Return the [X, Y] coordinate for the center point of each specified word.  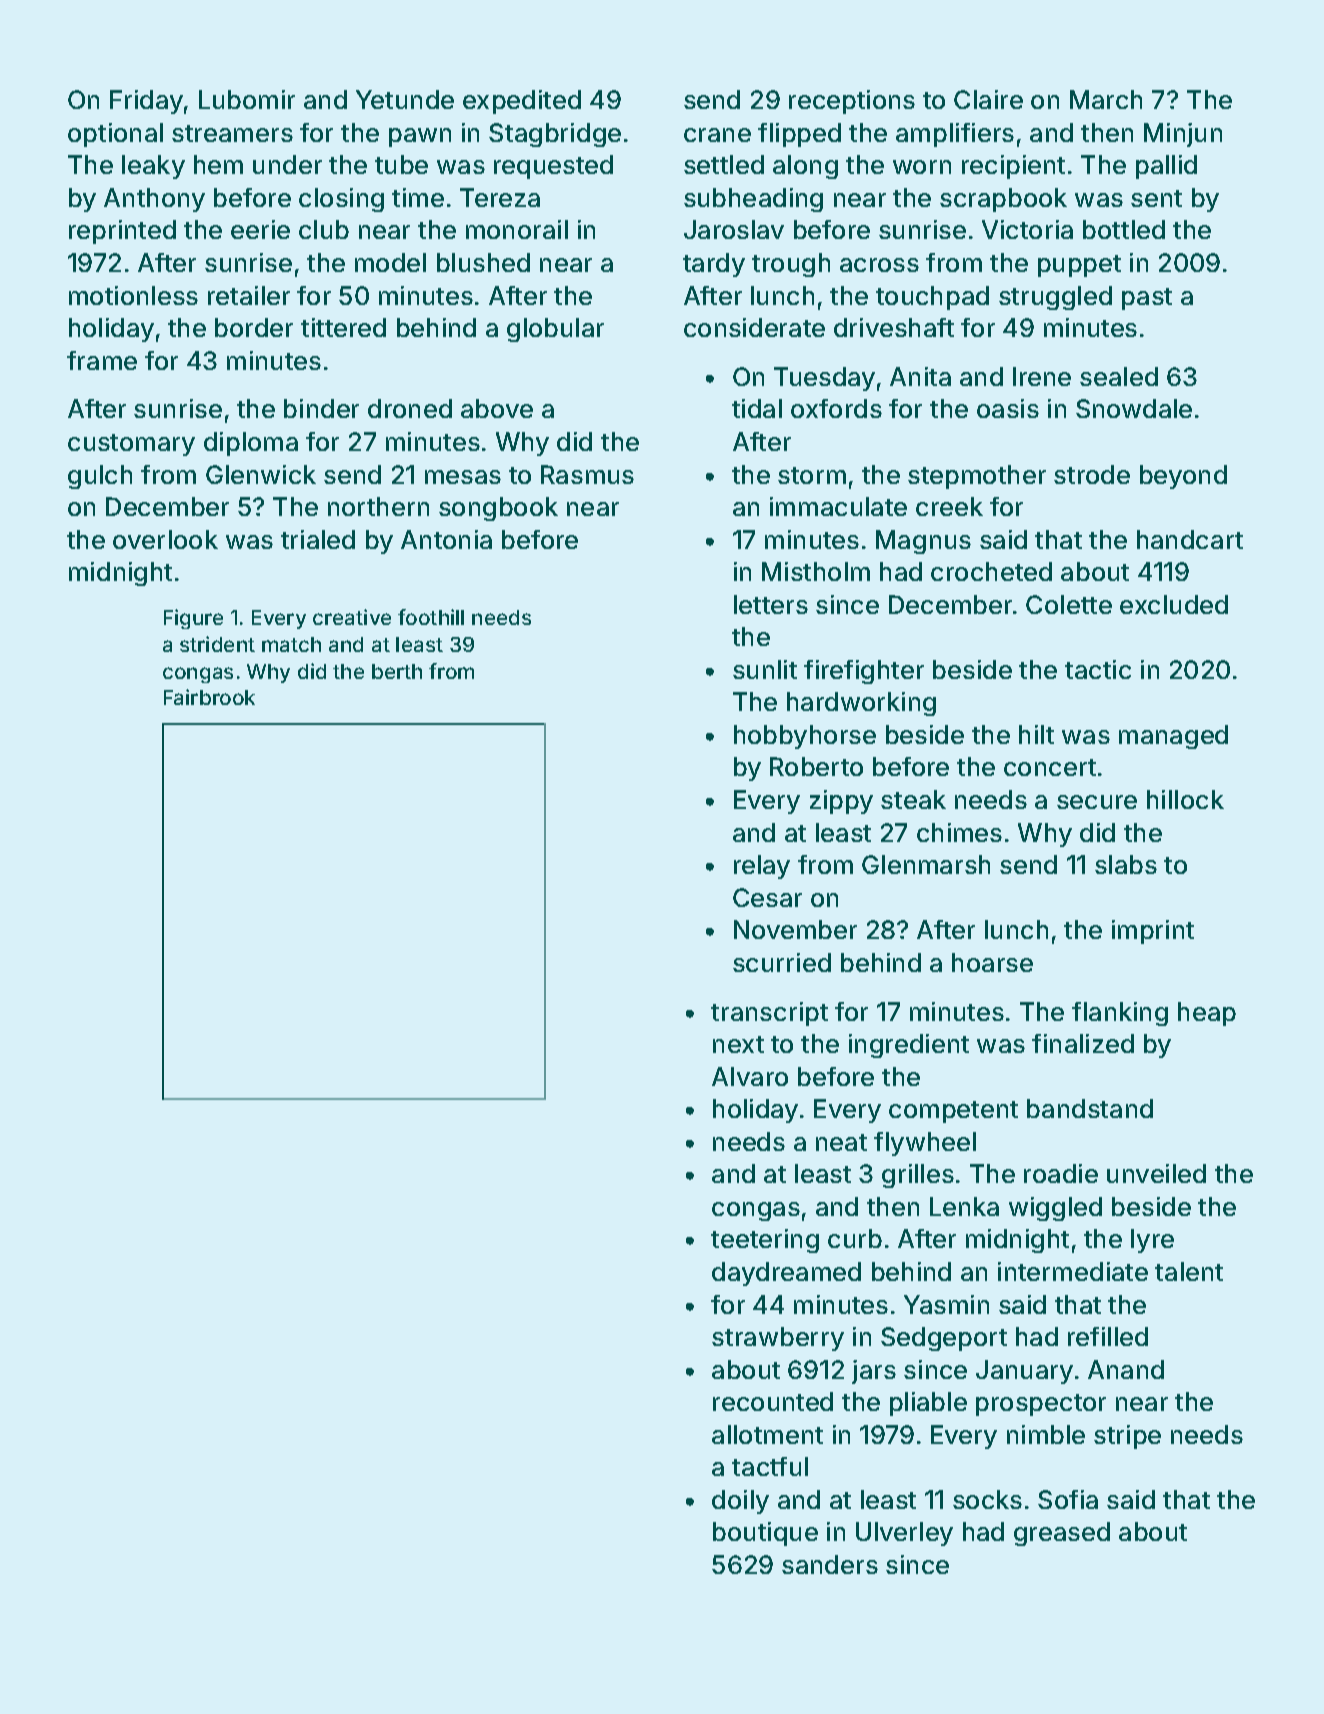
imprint [1153, 932]
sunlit [765, 669]
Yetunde [405, 99]
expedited [522, 102]
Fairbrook [209, 697]
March [1106, 99]
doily [740, 1502]
